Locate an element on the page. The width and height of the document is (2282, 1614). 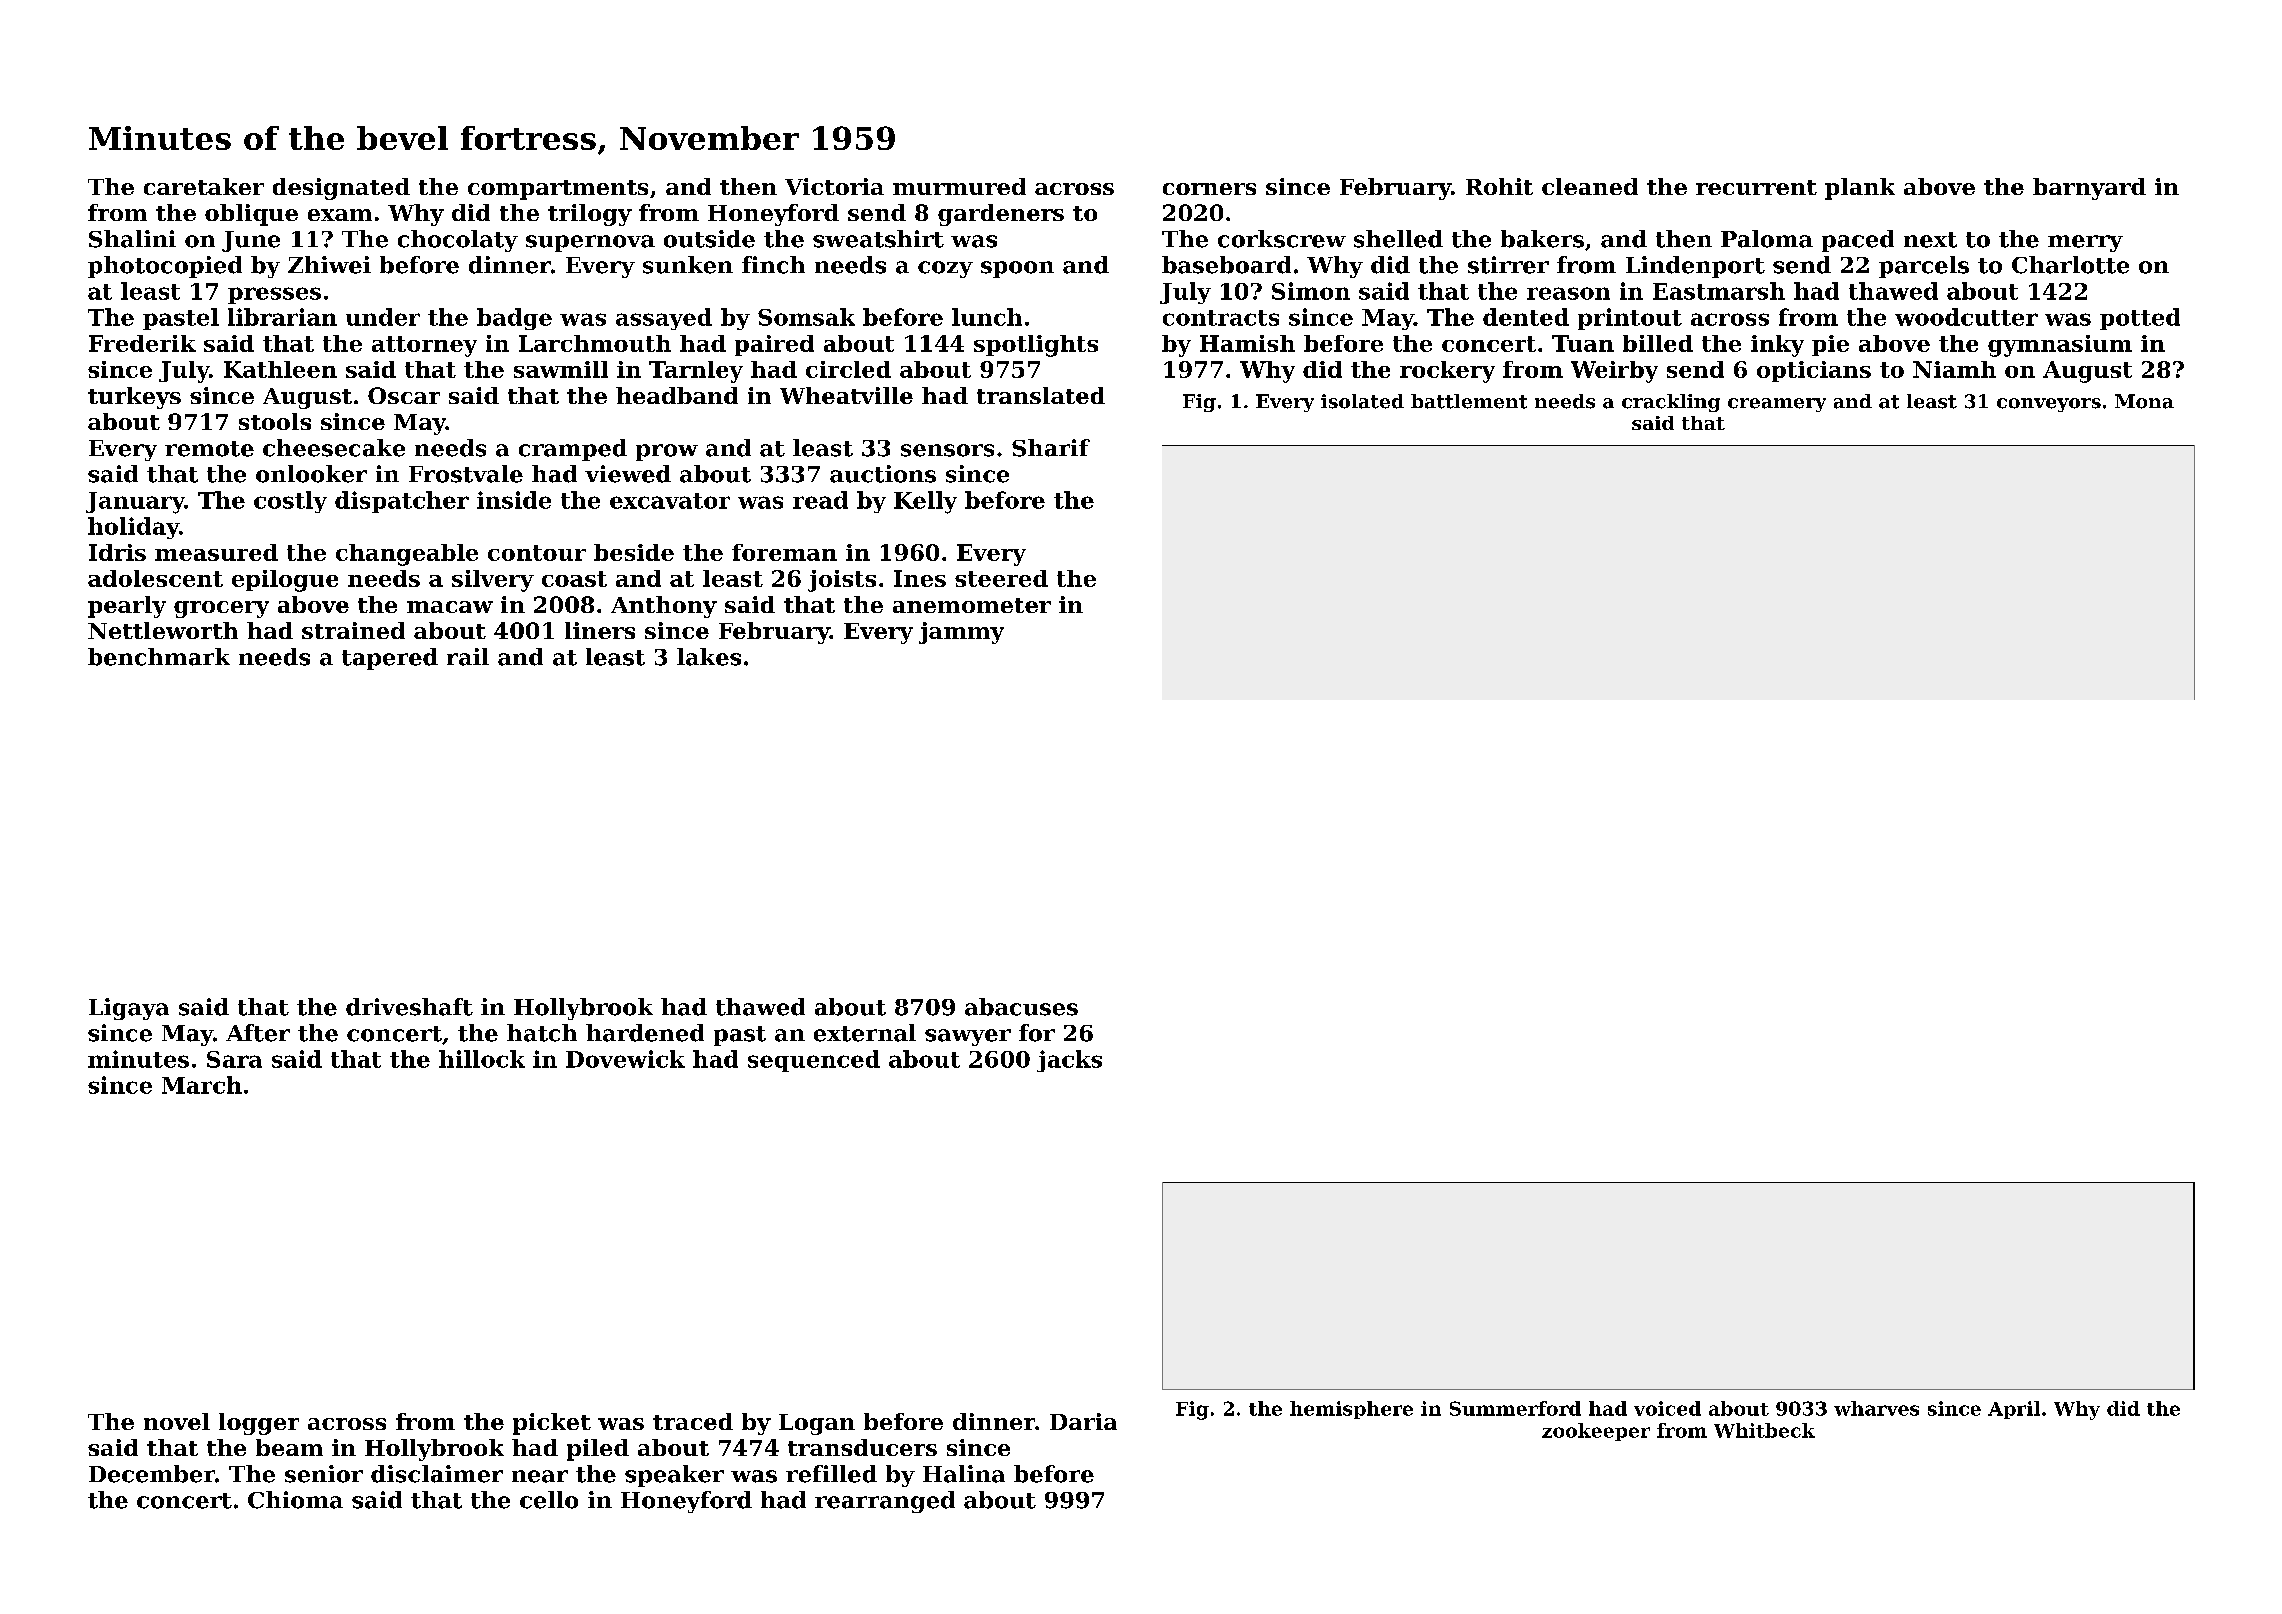
Whitbeck is located at coordinates (1764, 1430).
